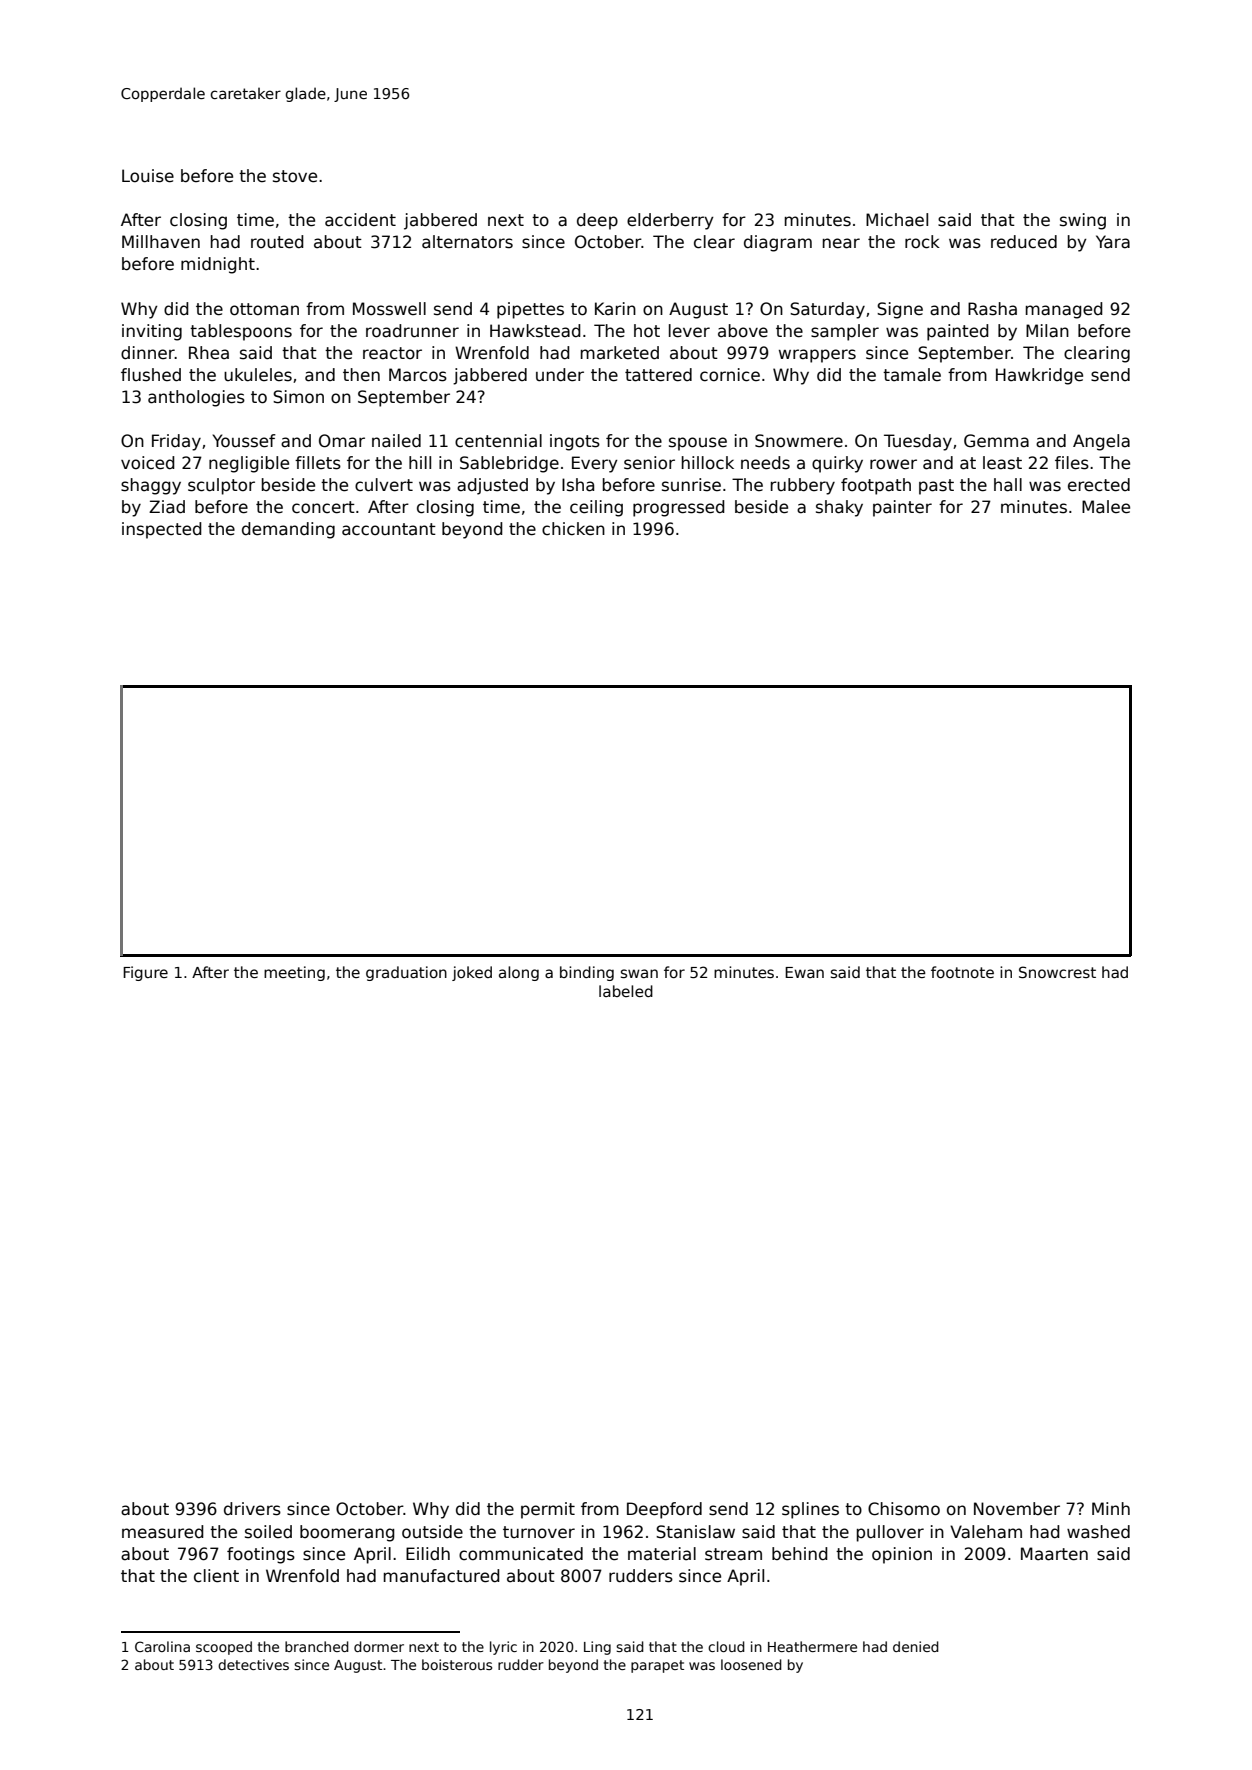 This screenshot has height=1770, width=1252. Describe the element at coordinates (902, 508) in the screenshot. I see `painter` at that location.
